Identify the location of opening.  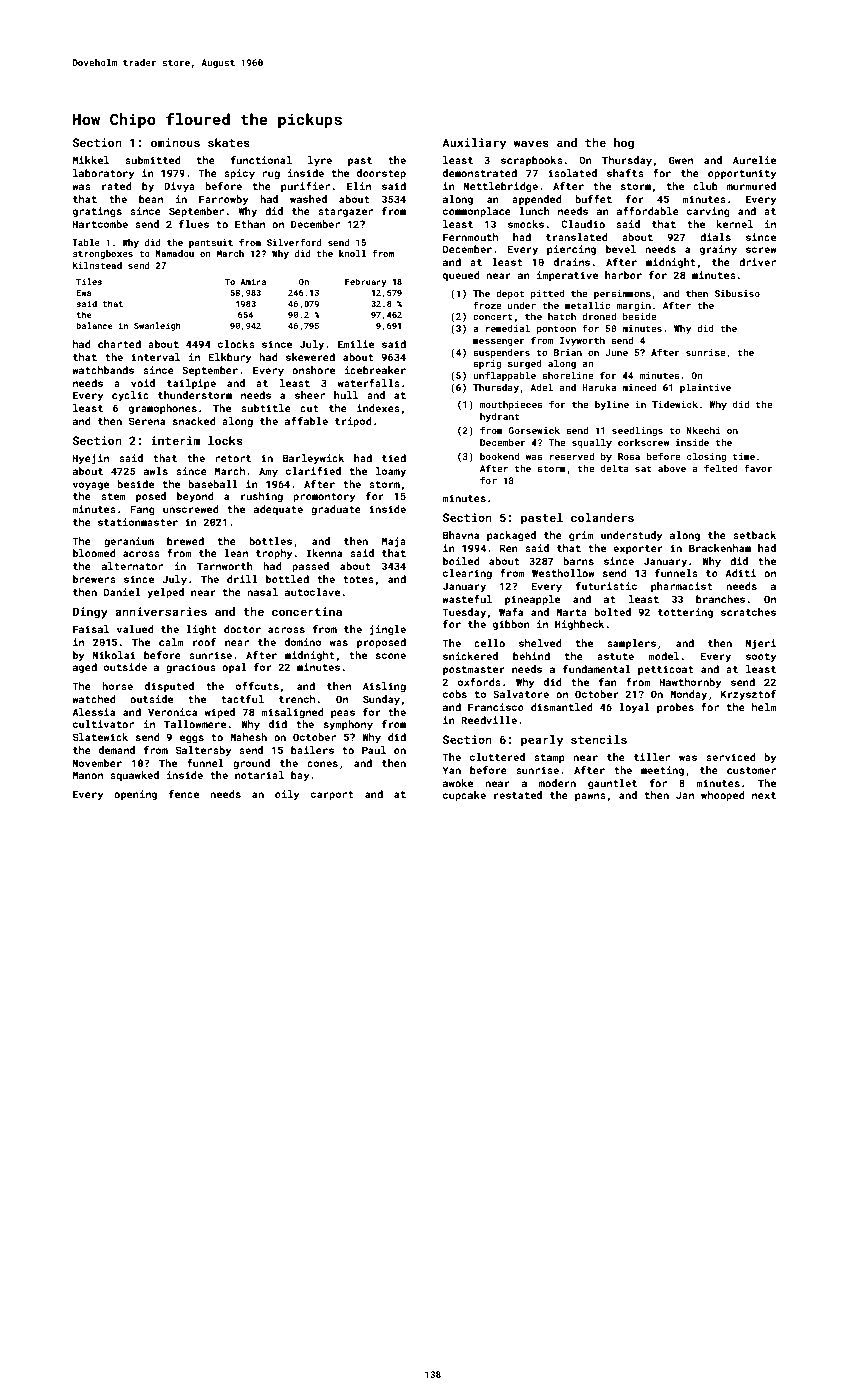
(135, 795).
